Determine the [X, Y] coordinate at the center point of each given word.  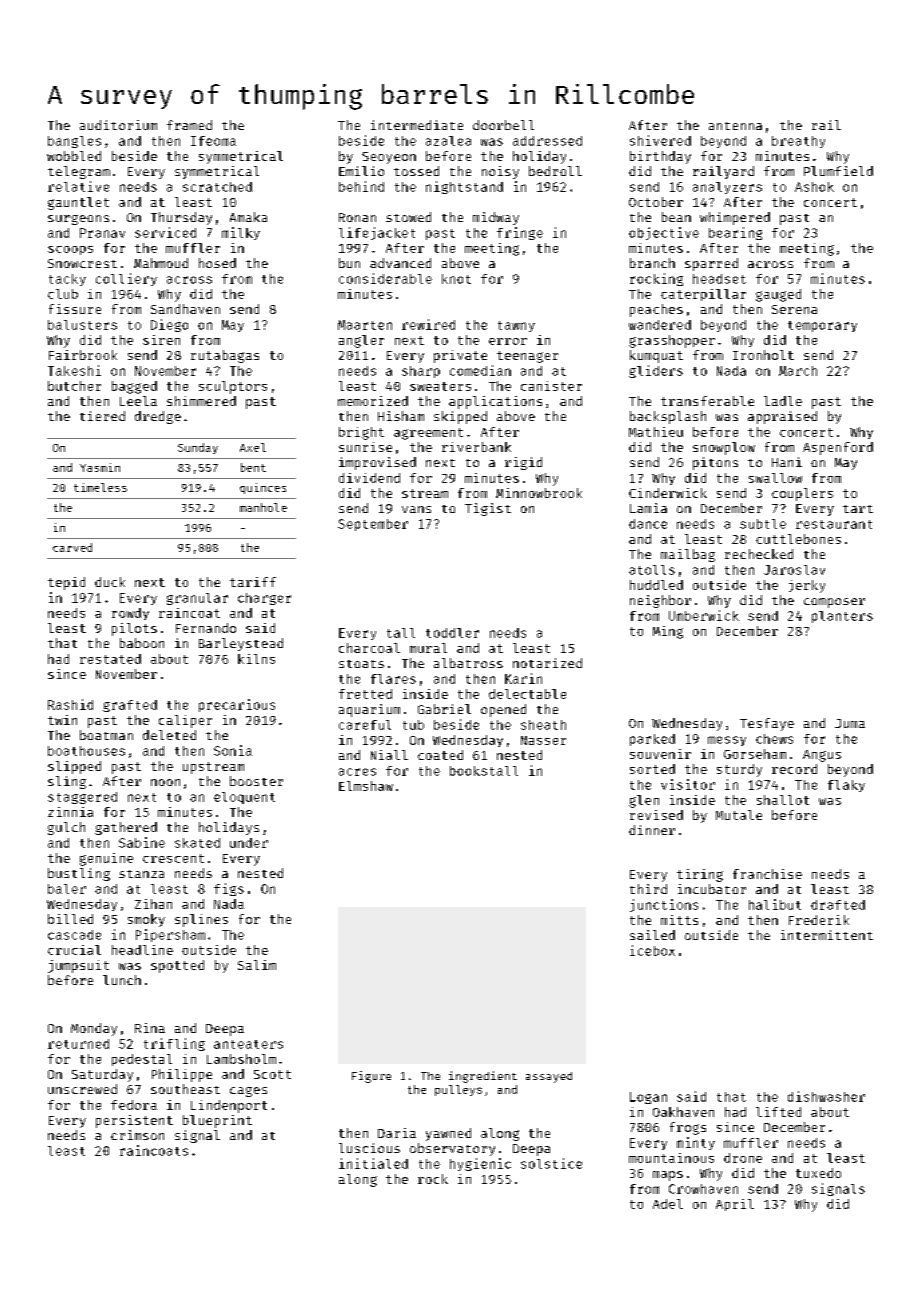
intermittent [827, 935]
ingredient [483, 1077]
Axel [253, 447]
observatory [452, 1149]
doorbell [503, 125]
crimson [137, 1135]
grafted [130, 706]
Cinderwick [668, 493]
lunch [122, 980]
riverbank [476, 447]
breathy [798, 142]
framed [189, 125]
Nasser [543, 740]
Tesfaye [767, 724]
